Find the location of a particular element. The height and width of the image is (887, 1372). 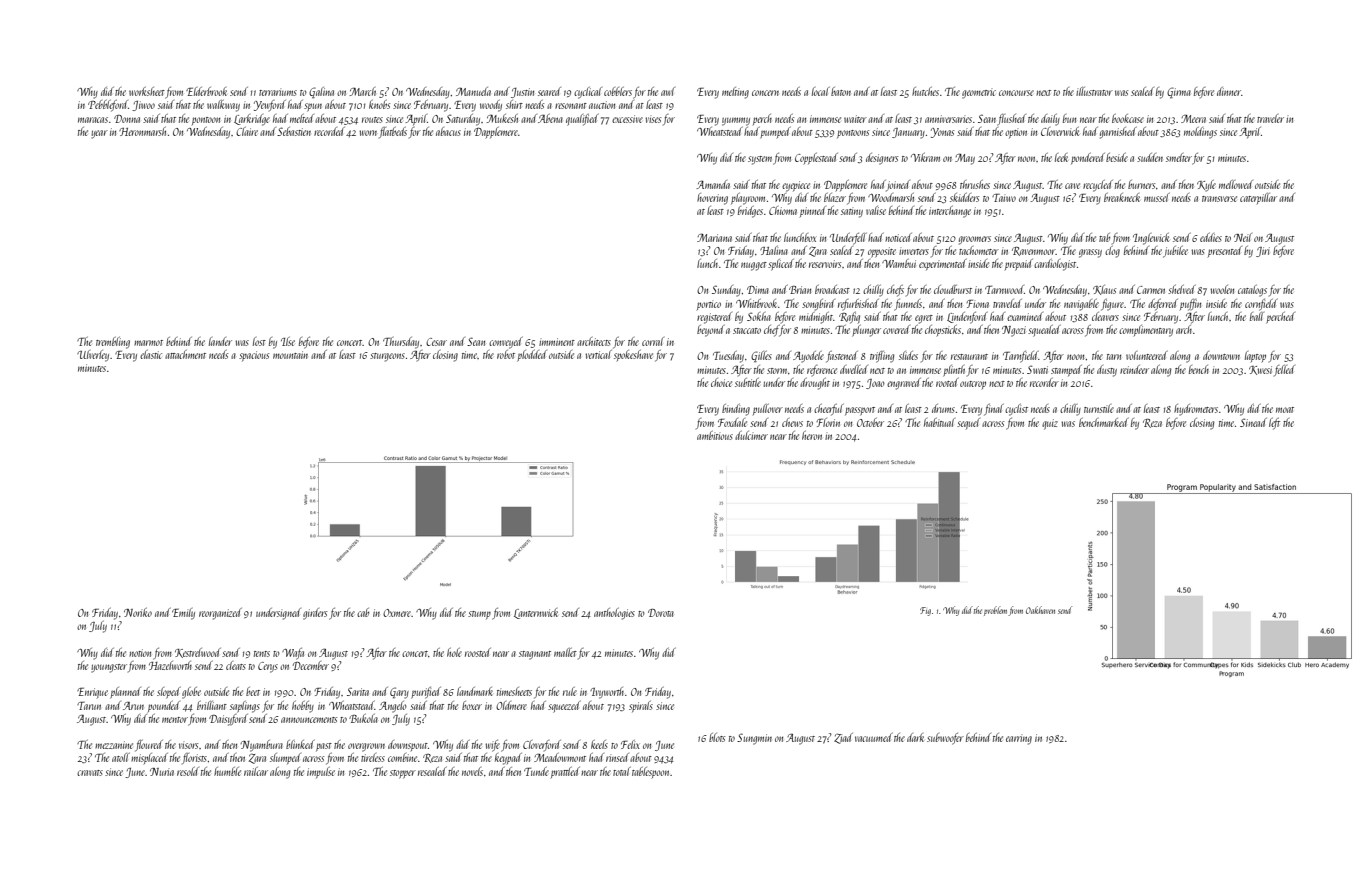

anniversaries is located at coordinates (948, 119).
